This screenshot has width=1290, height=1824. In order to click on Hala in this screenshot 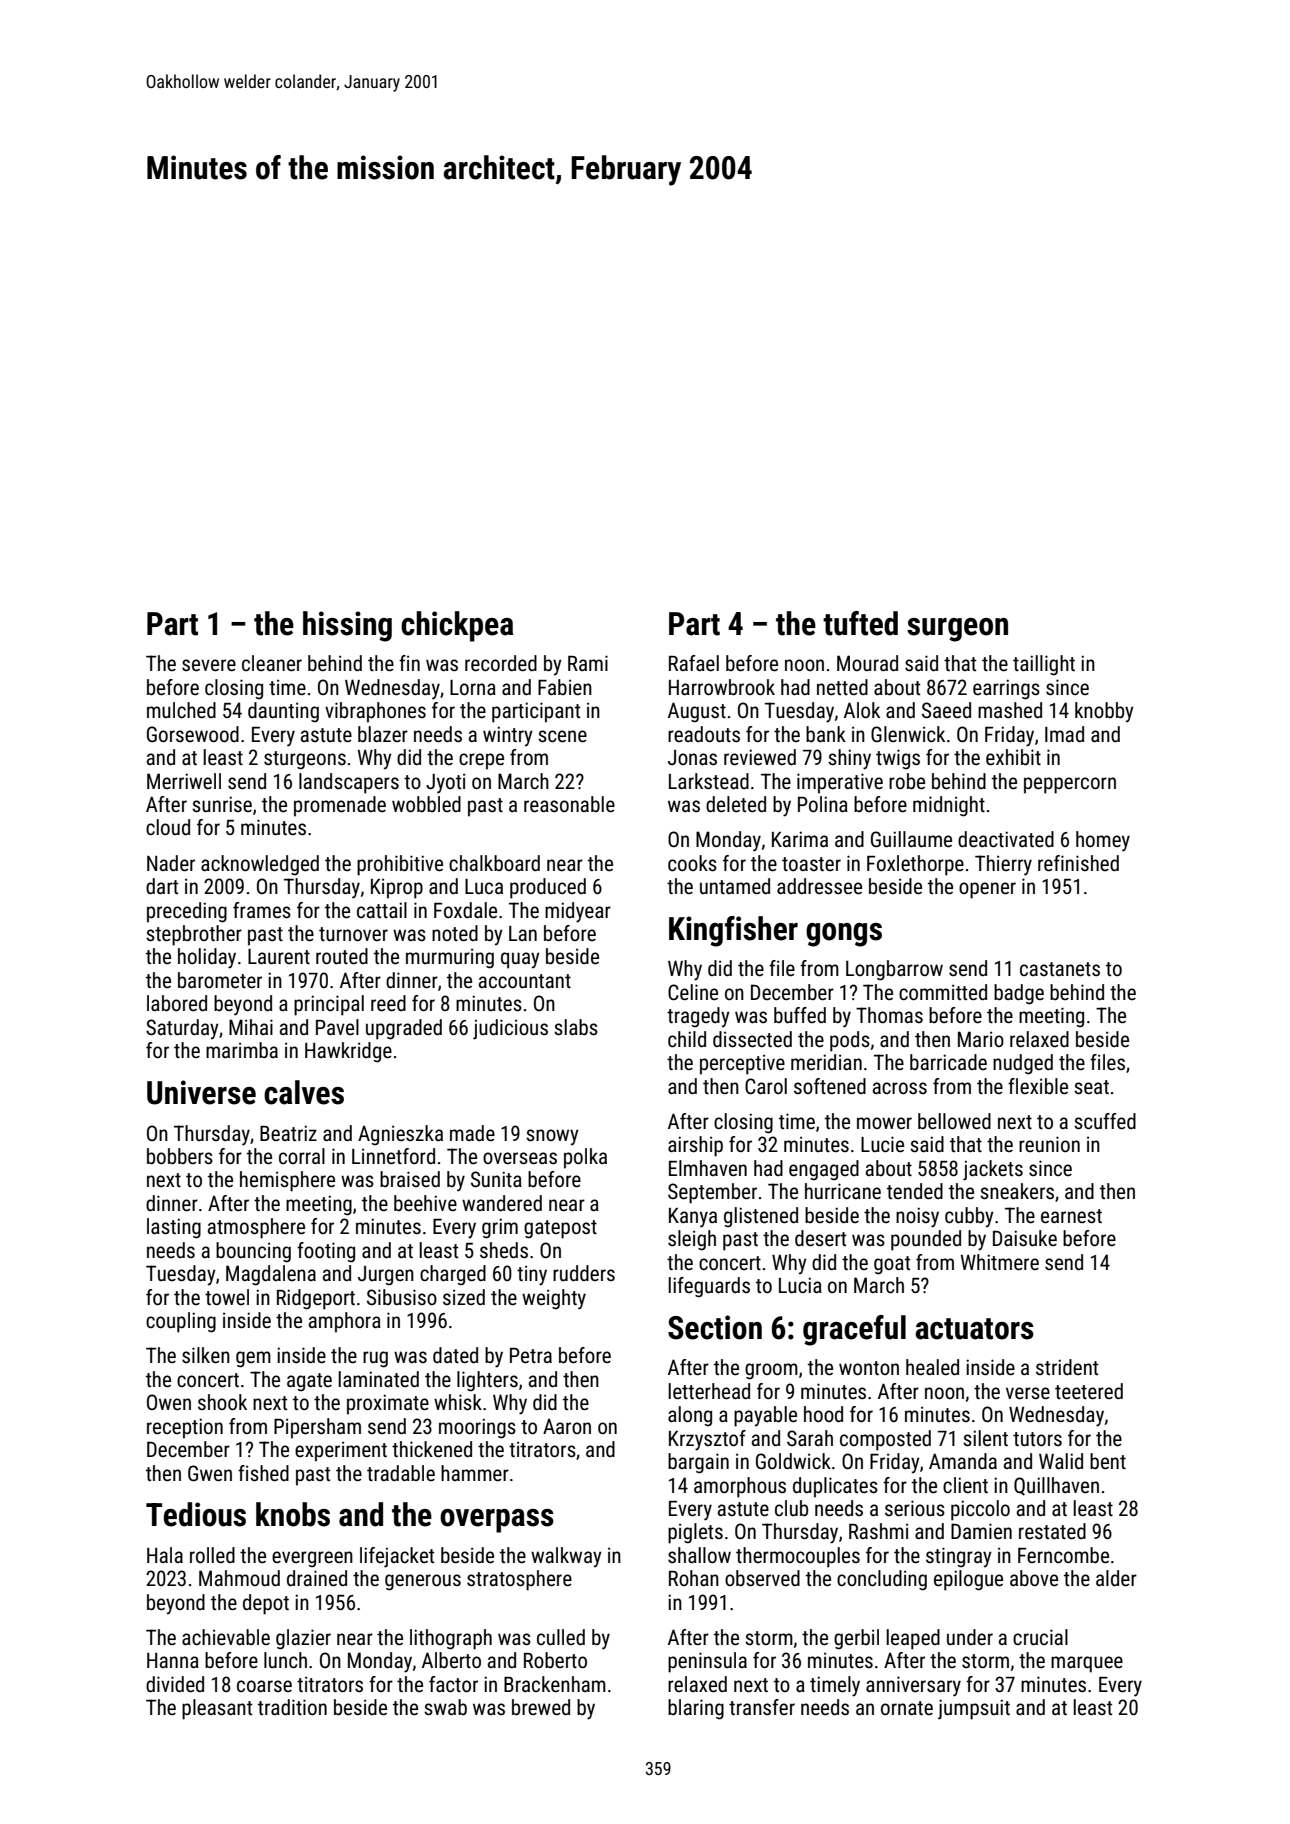, I will do `click(165, 1555)`.
